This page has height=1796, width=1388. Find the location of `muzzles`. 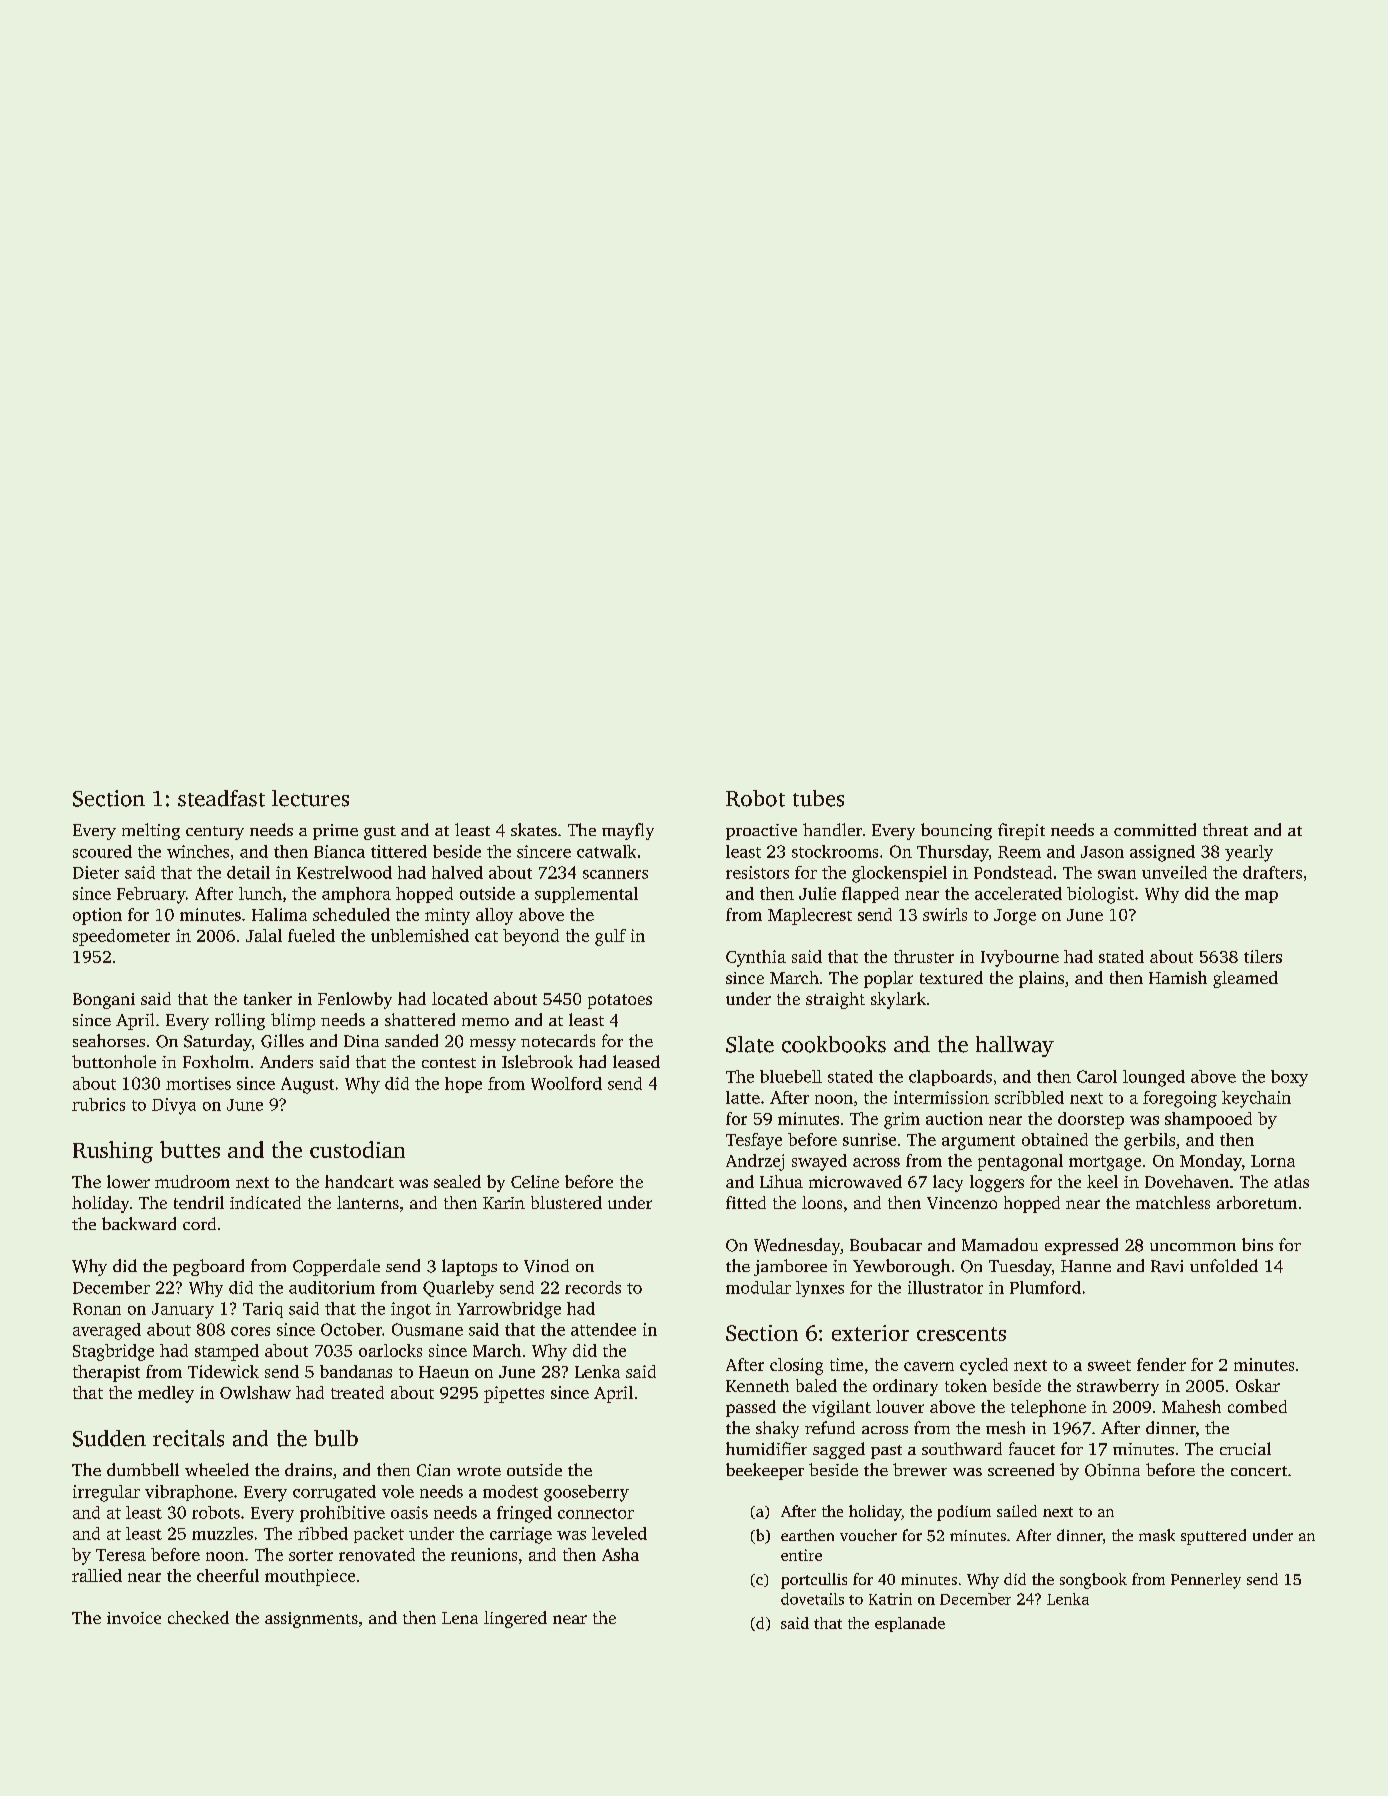

muzzles is located at coordinates (222, 1533).
